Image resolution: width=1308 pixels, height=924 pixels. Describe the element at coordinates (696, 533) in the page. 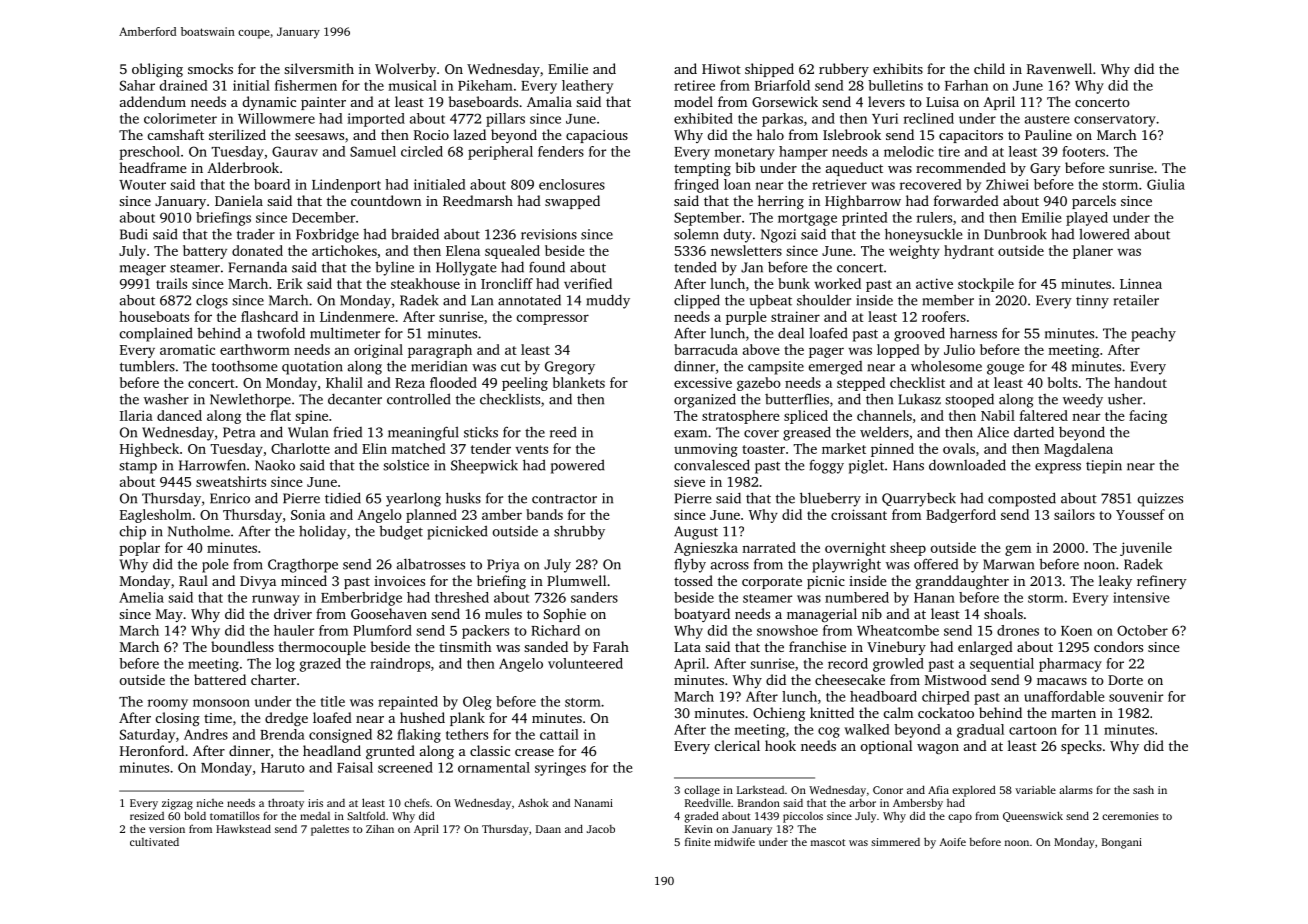

I see `August` at that location.
